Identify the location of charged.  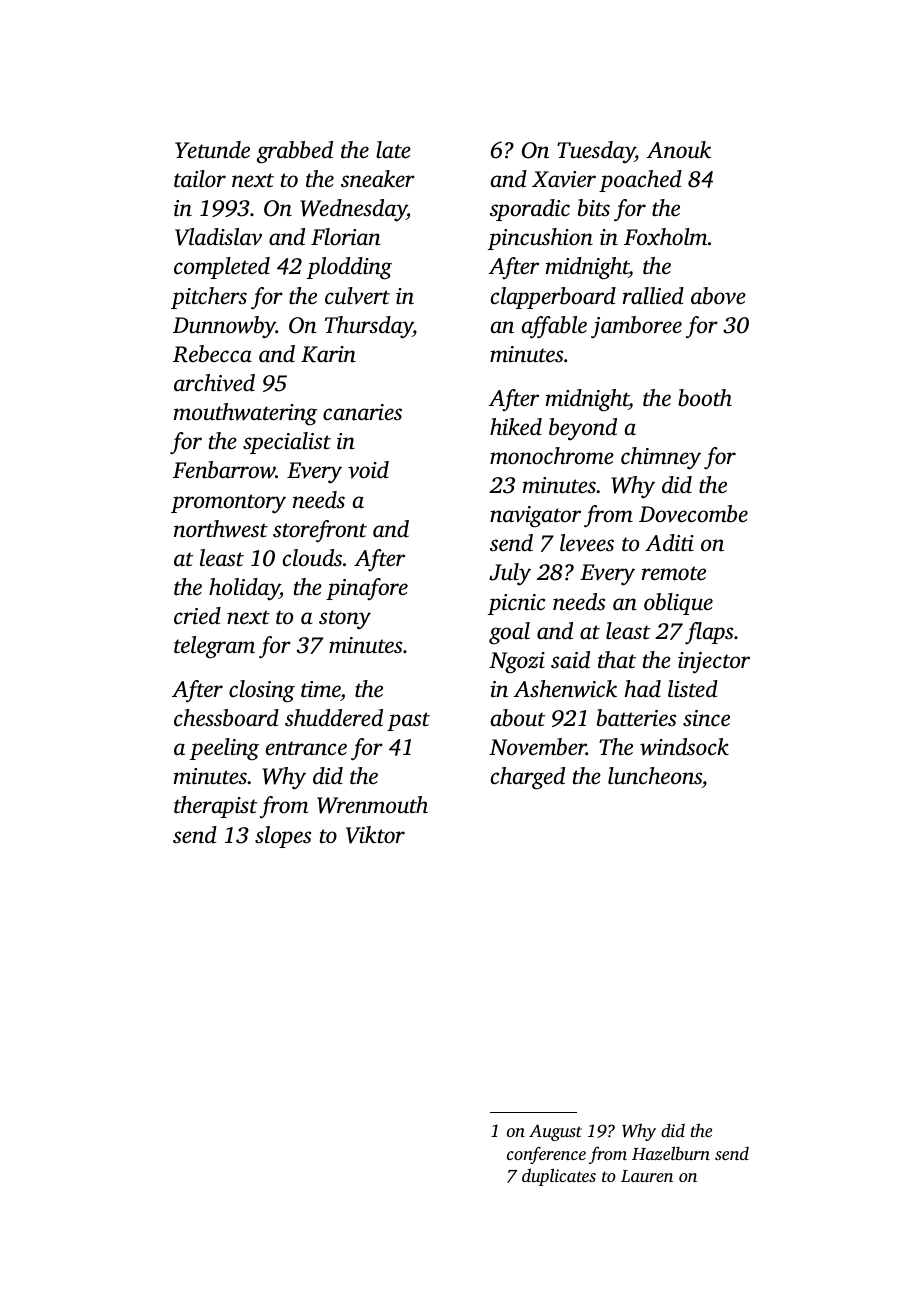
(528, 778).
